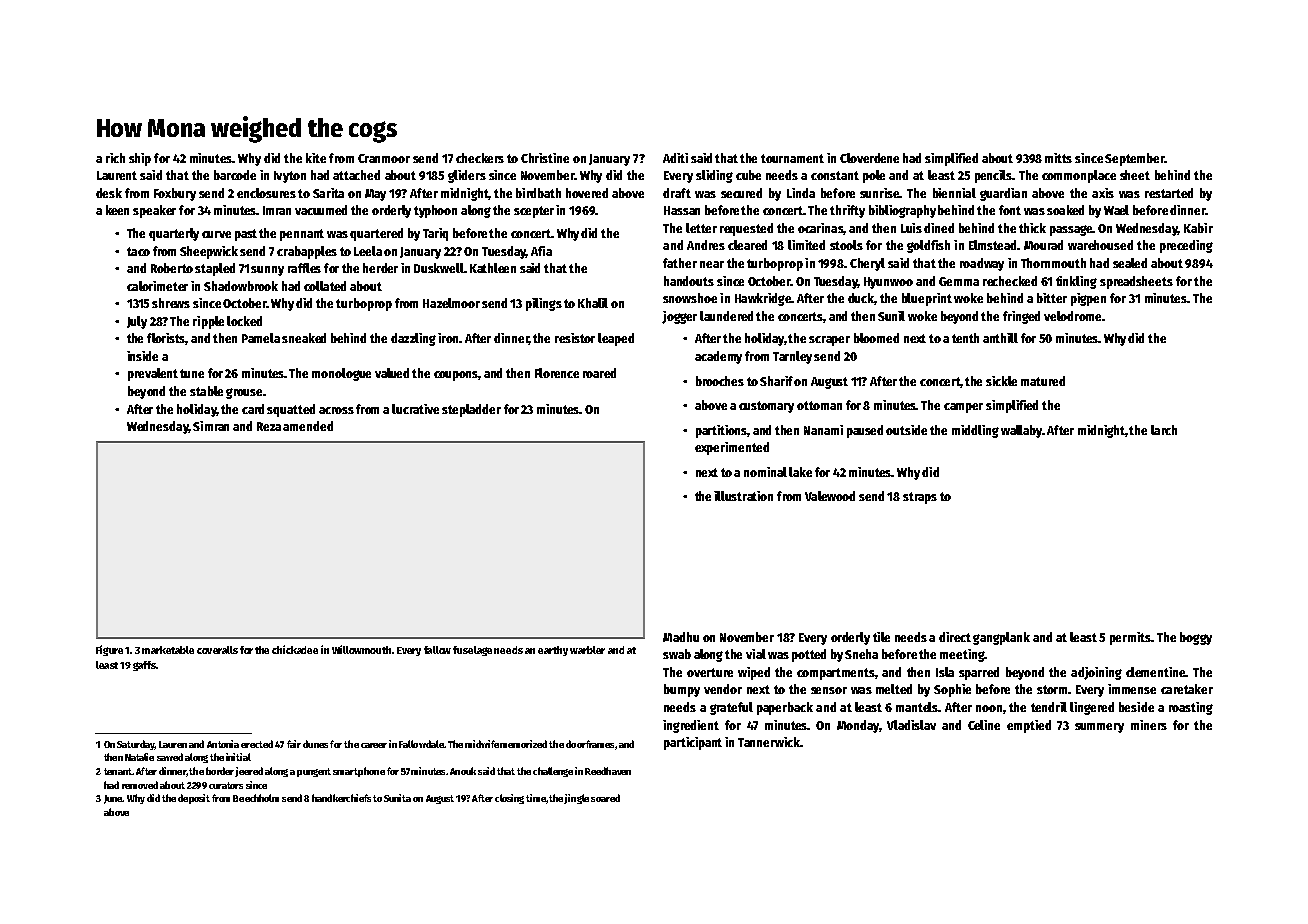 The height and width of the screenshot is (924, 1308). Describe the element at coordinates (137, 322) in the screenshot. I see `July` at that location.
